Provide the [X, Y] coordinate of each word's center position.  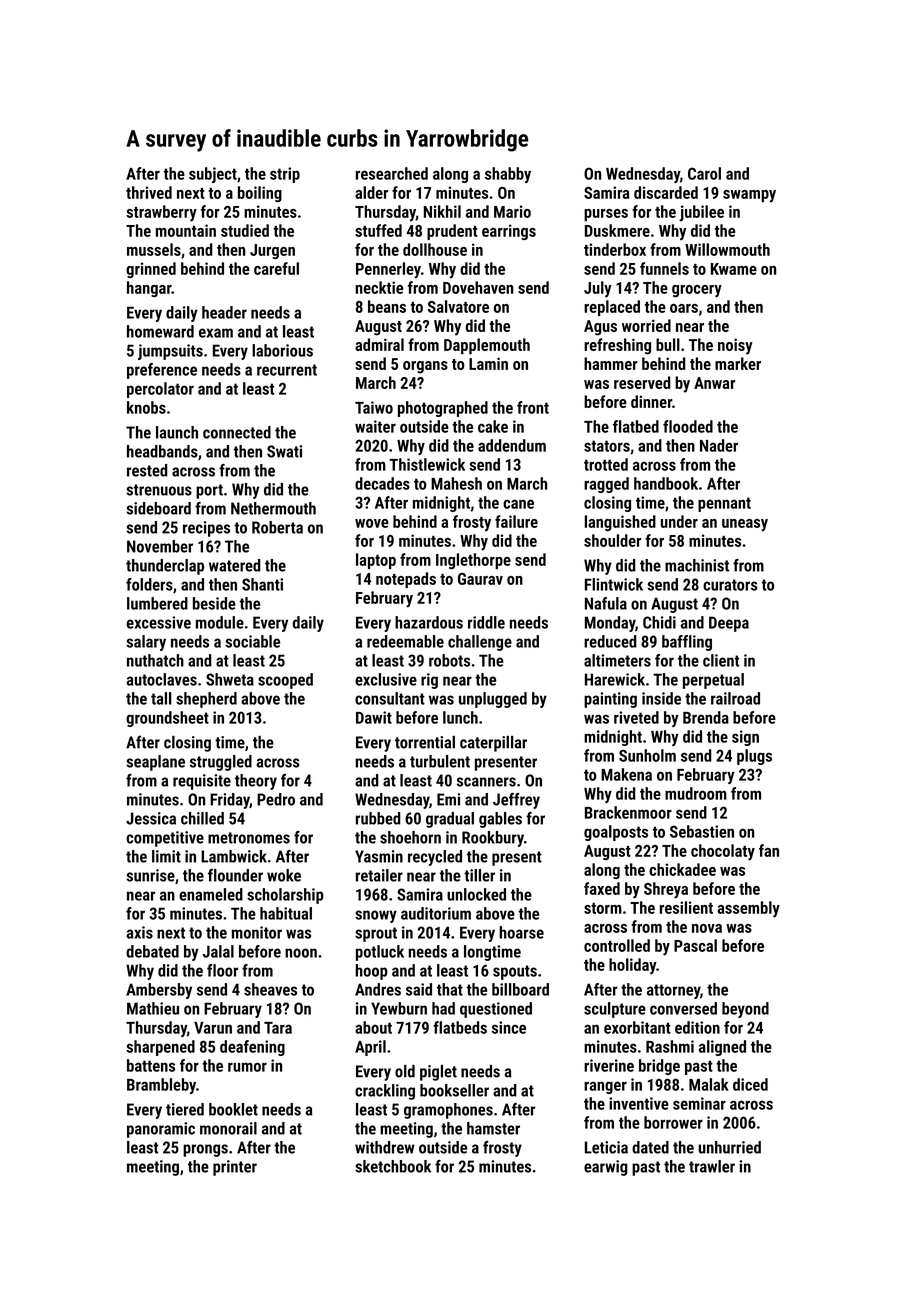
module [220, 622]
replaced [612, 308]
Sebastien [702, 831]
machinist [697, 565]
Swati [284, 451]
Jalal [218, 951]
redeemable [405, 641]
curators [730, 585]
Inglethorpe [473, 561]
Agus [600, 328]
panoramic [161, 1130]
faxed [602, 888]
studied [245, 230]
